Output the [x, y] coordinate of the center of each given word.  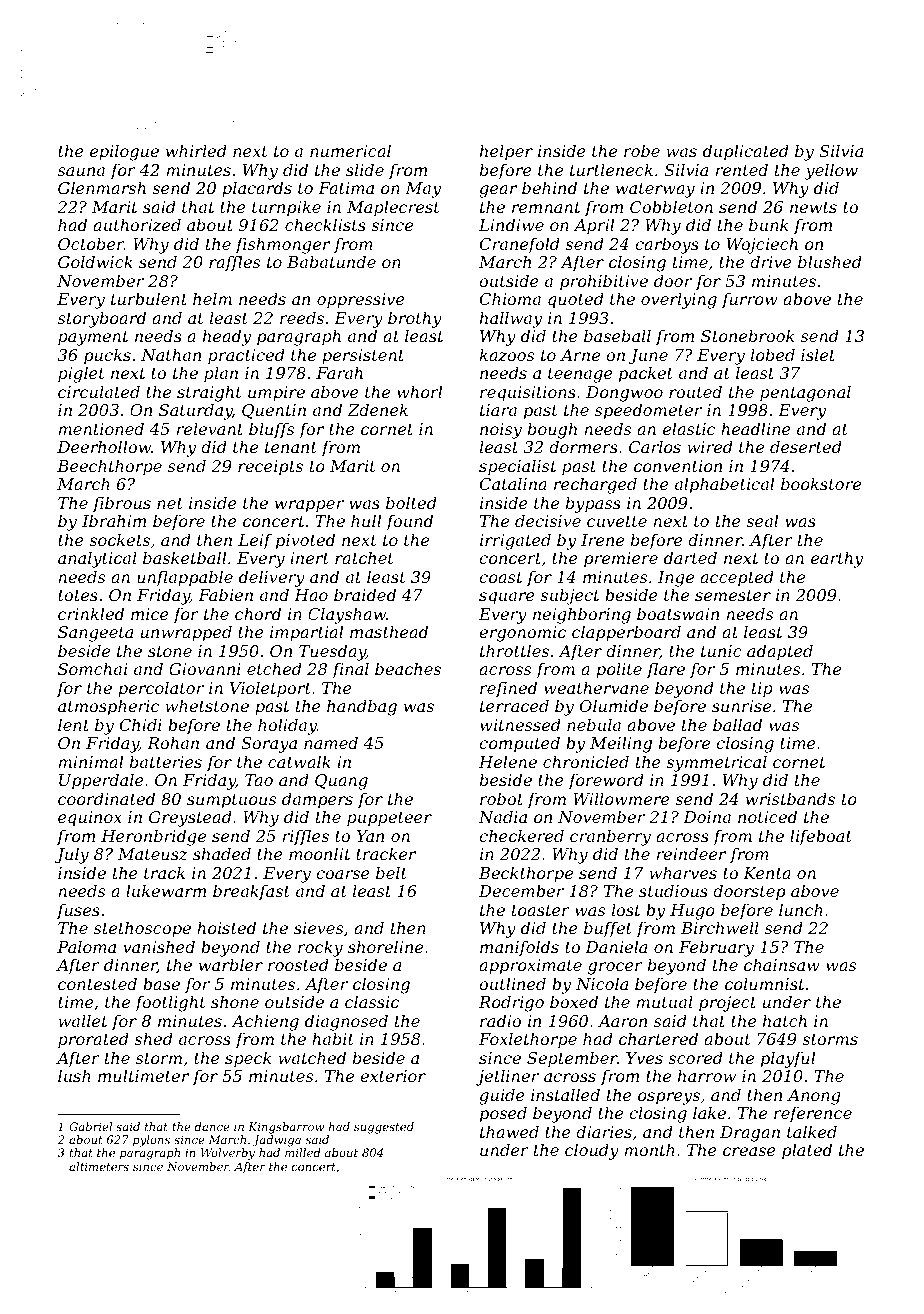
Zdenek [377, 409]
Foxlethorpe [528, 1040]
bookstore [821, 483]
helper [506, 152]
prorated [93, 1040]
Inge [676, 579]
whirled [196, 150]
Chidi [141, 724]
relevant [209, 428]
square [507, 598]
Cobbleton [671, 206]
